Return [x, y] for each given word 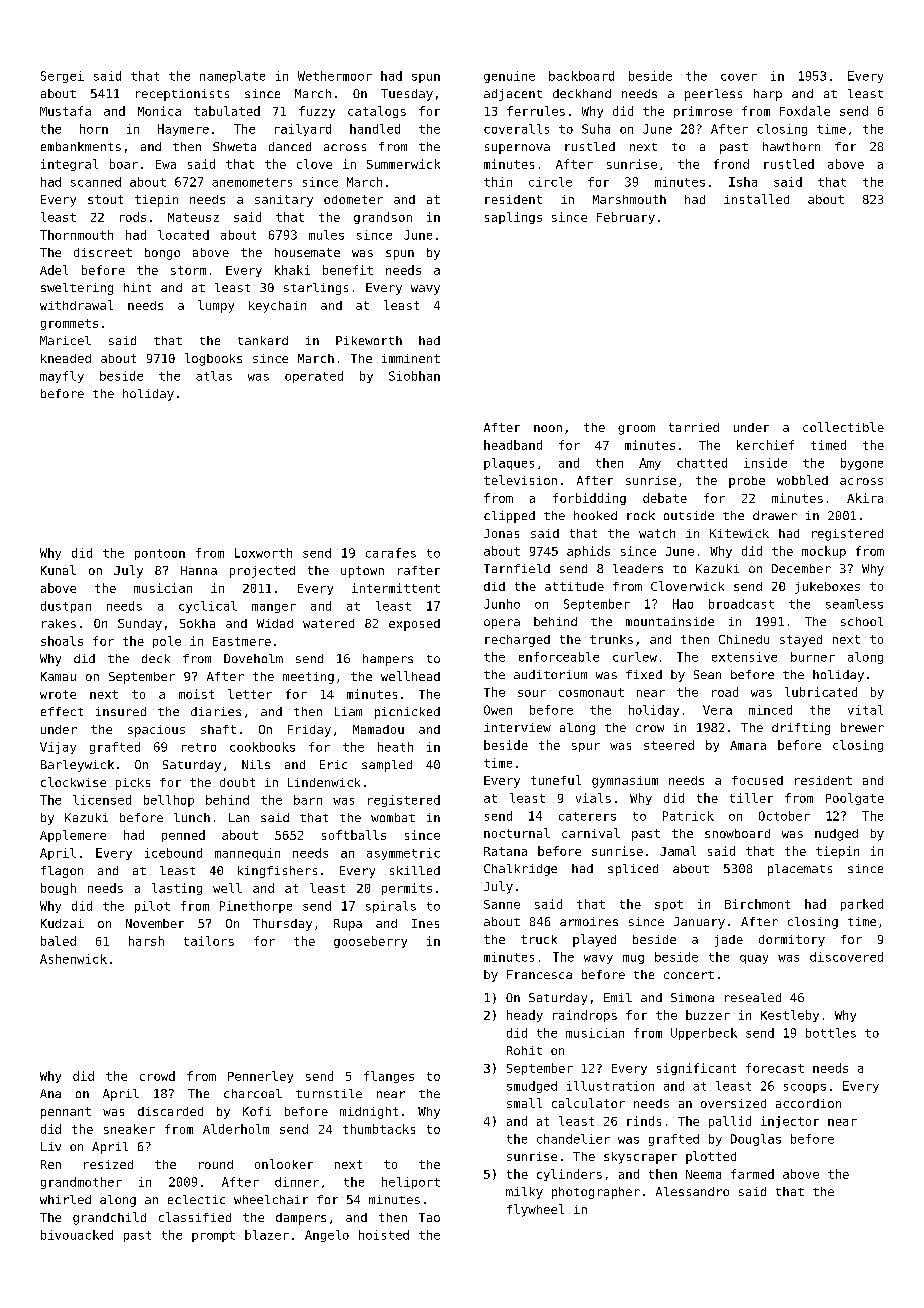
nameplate [232, 77]
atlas [214, 376]
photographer [596, 1193]
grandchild [109, 1218]
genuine [509, 77]
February [626, 218]
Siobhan [414, 376]
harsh [146, 941]
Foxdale [805, 111]
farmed [752, 1174]
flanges [389, 1077]
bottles [831, 1033]
